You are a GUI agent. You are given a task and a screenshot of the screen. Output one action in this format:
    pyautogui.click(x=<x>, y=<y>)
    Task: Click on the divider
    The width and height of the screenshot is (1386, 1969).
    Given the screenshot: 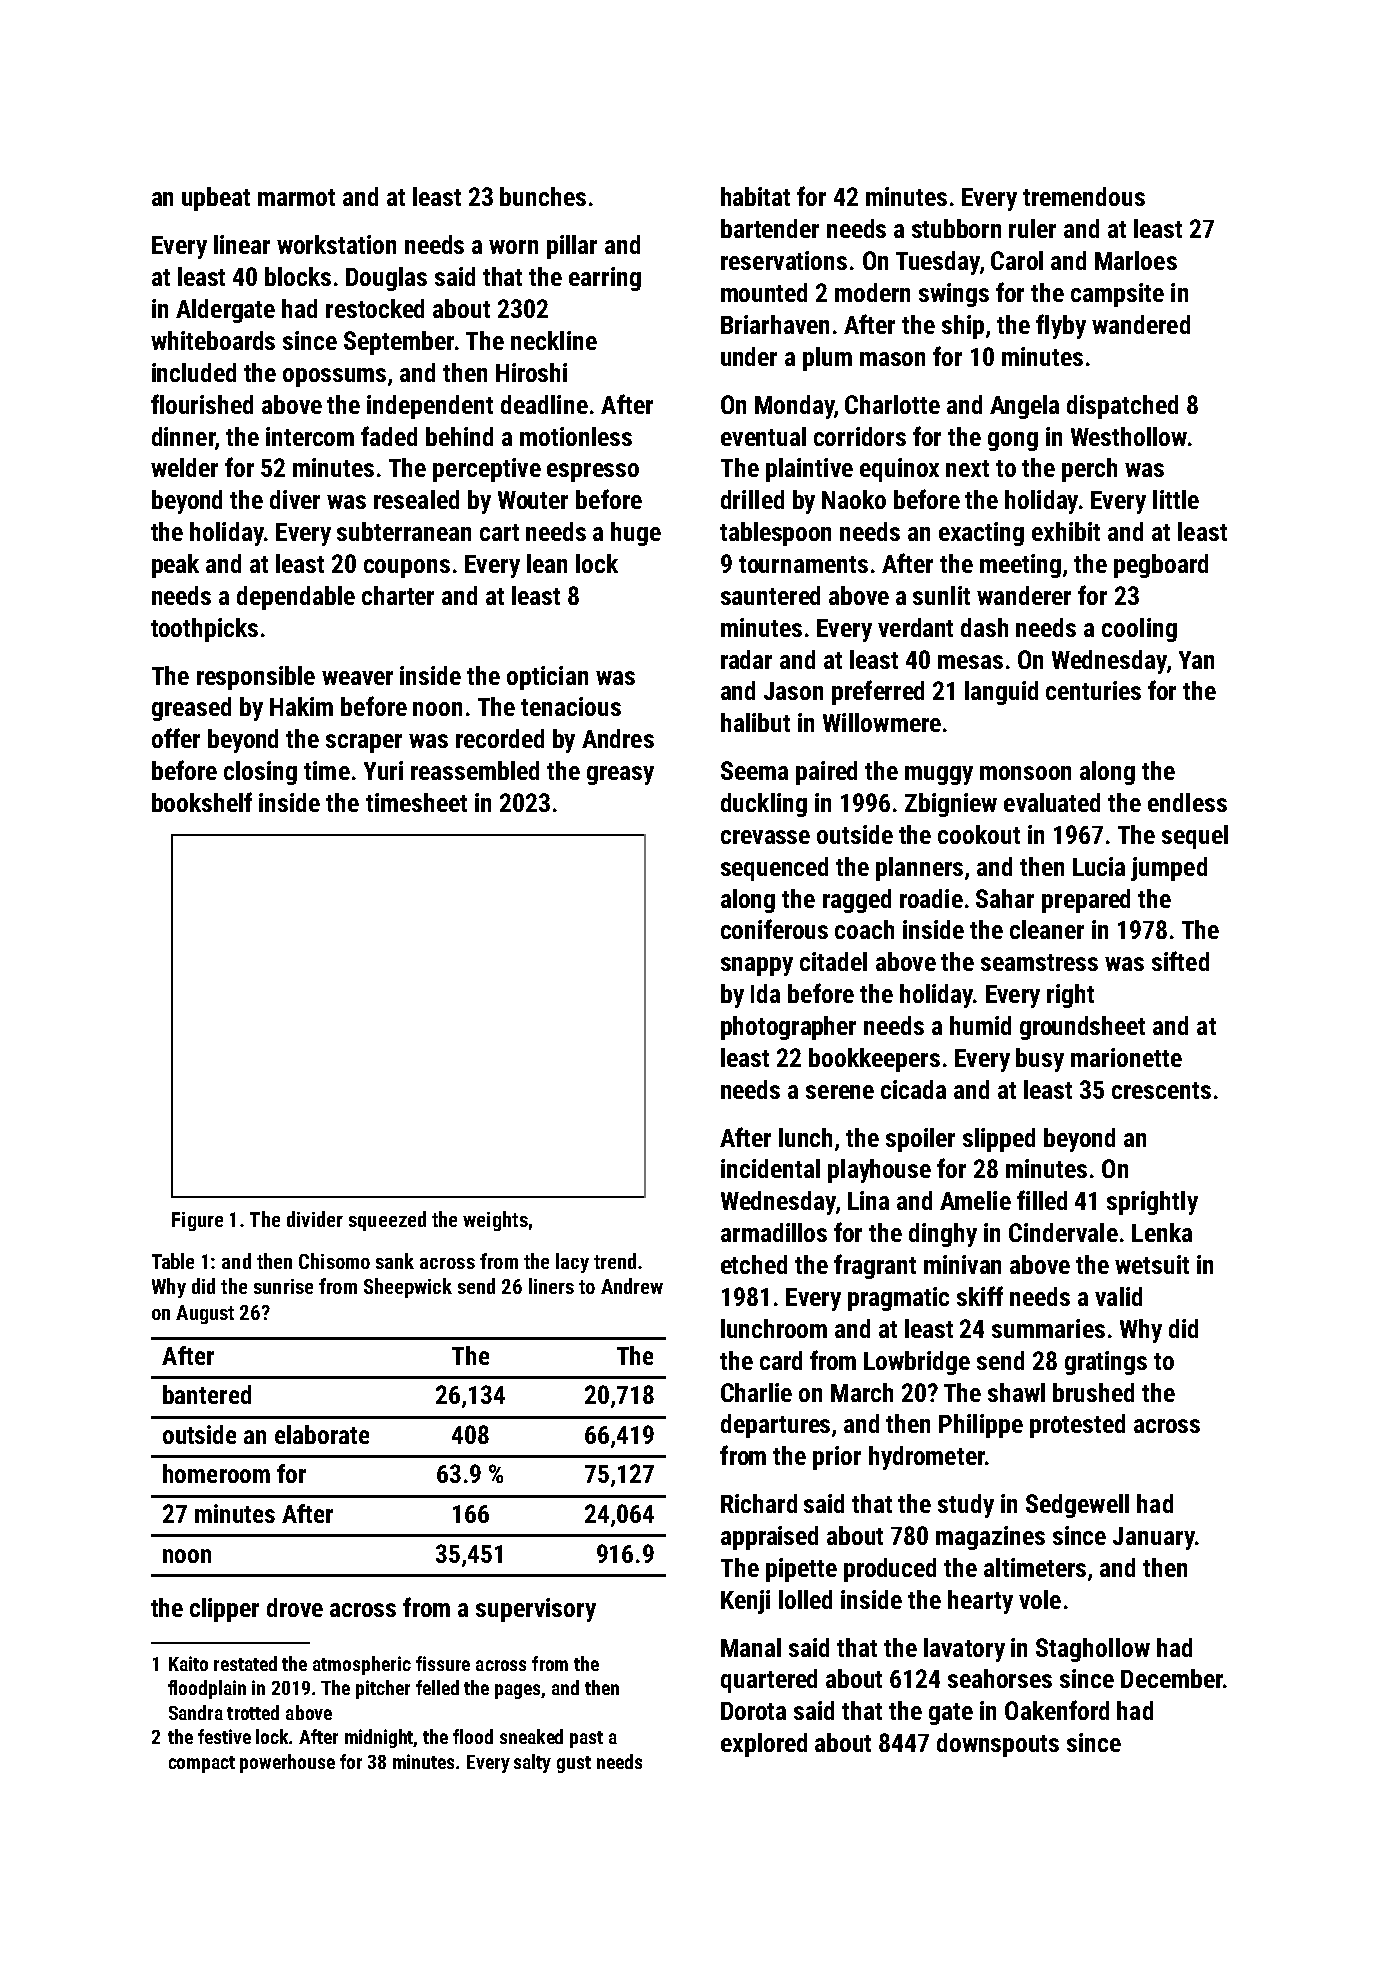 What is the action you would take?
    pyautogui.click(x=315, y=1219)
